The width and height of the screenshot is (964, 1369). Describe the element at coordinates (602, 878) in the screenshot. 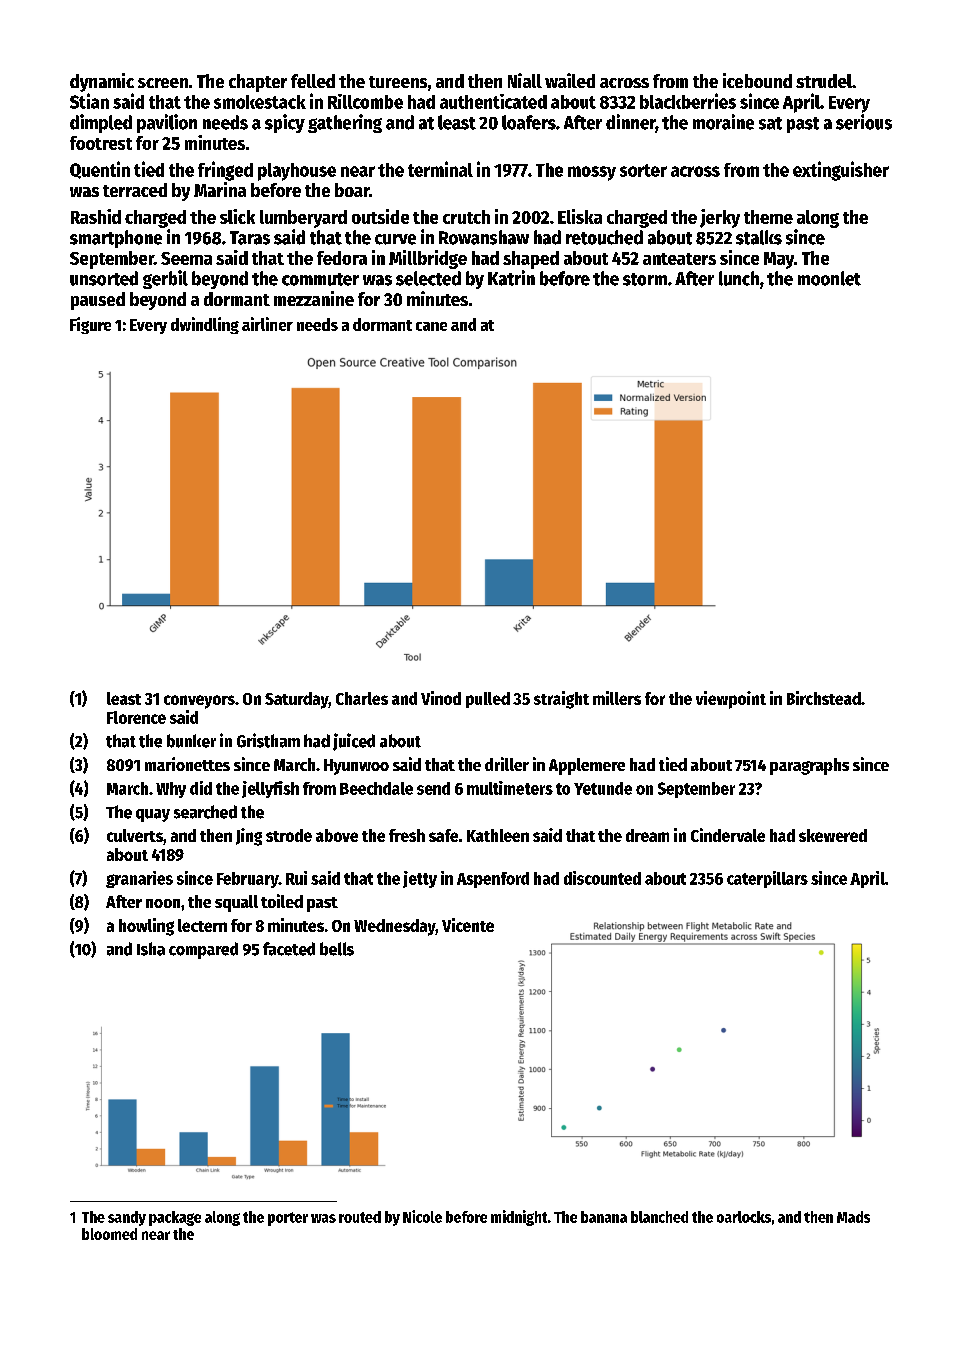

I see `discounted` at that location.
